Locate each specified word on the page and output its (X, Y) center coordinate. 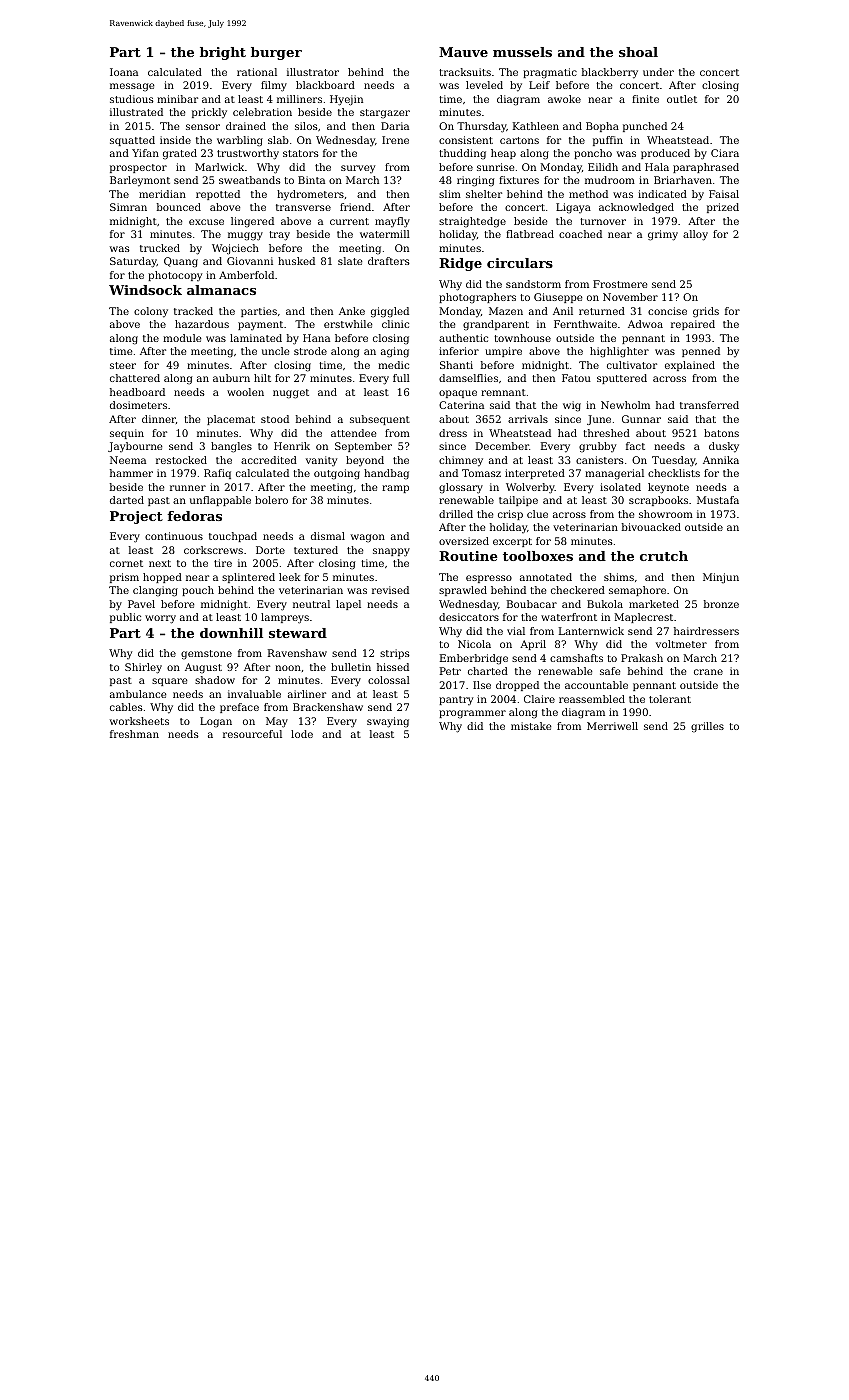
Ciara (725, 153)
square (170, 682)
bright (223, 53)
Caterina (461, 405)
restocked (181, 460)
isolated (620, 487)
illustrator (313, 72)
